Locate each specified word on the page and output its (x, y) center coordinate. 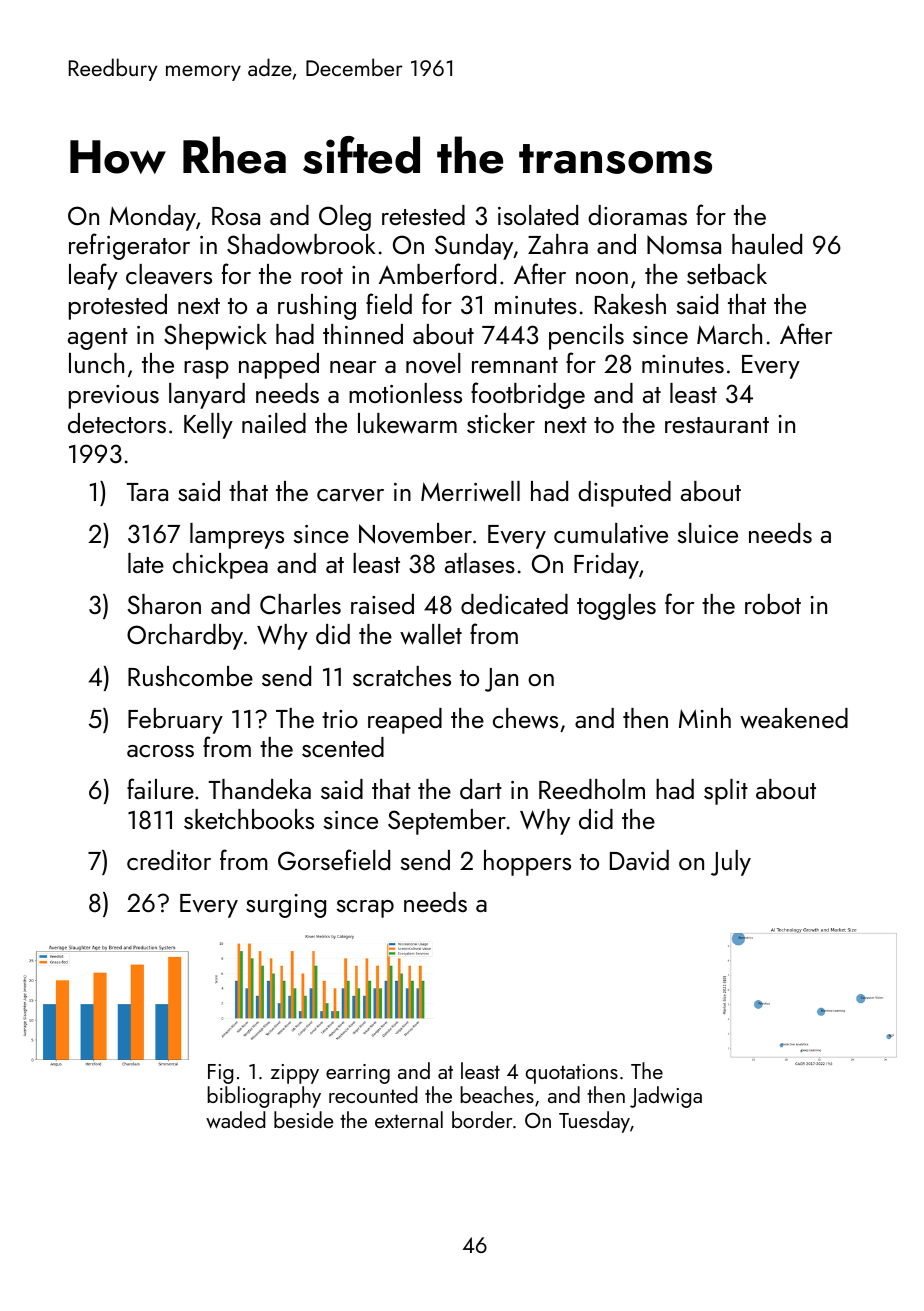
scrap (365, 909)
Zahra (558, 244)
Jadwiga (666, 1097)
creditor (169, 860)
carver (350, 495)
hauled (767, 244)
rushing (317, 307)
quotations (572, 1074)
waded (235, 1119)
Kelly (208, 426)
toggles (616, 607)
